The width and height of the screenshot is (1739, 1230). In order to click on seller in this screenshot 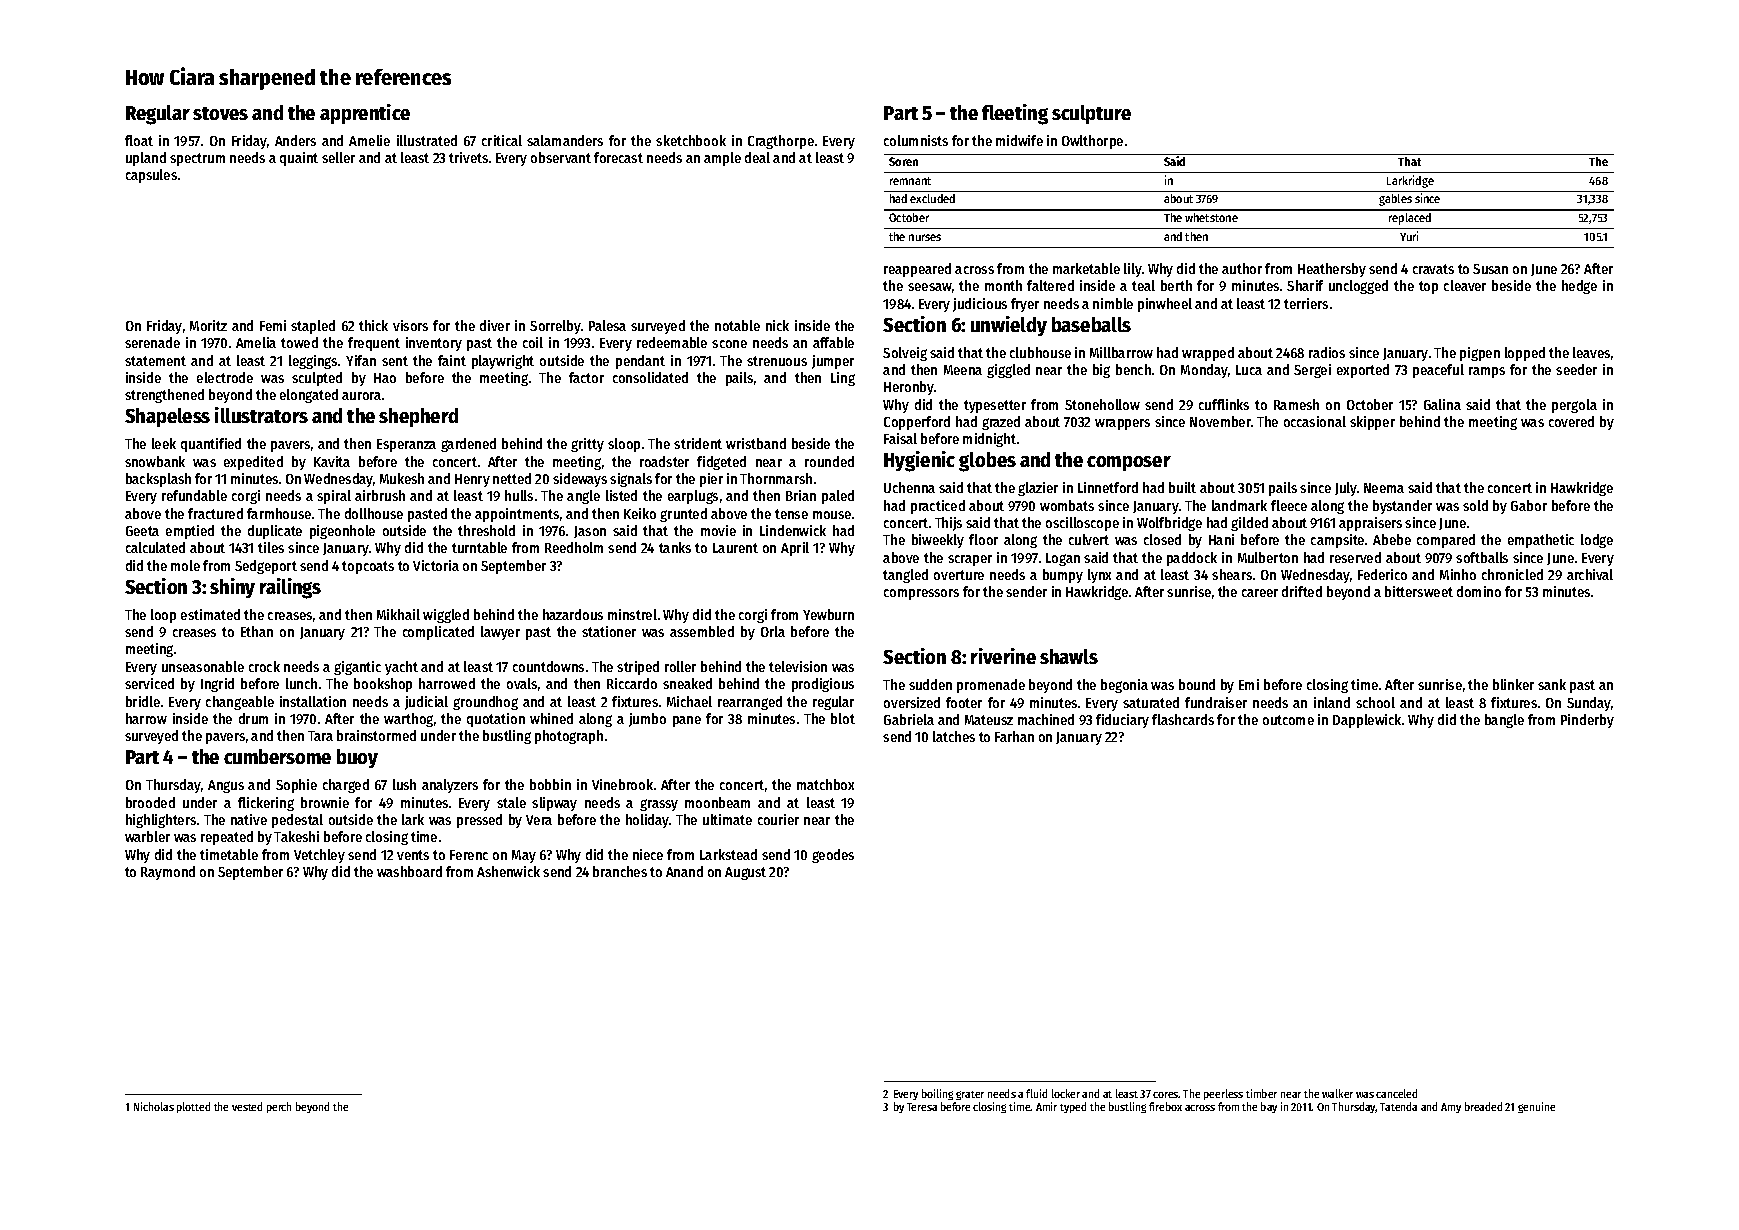, I will do `click(338, 157)`.
